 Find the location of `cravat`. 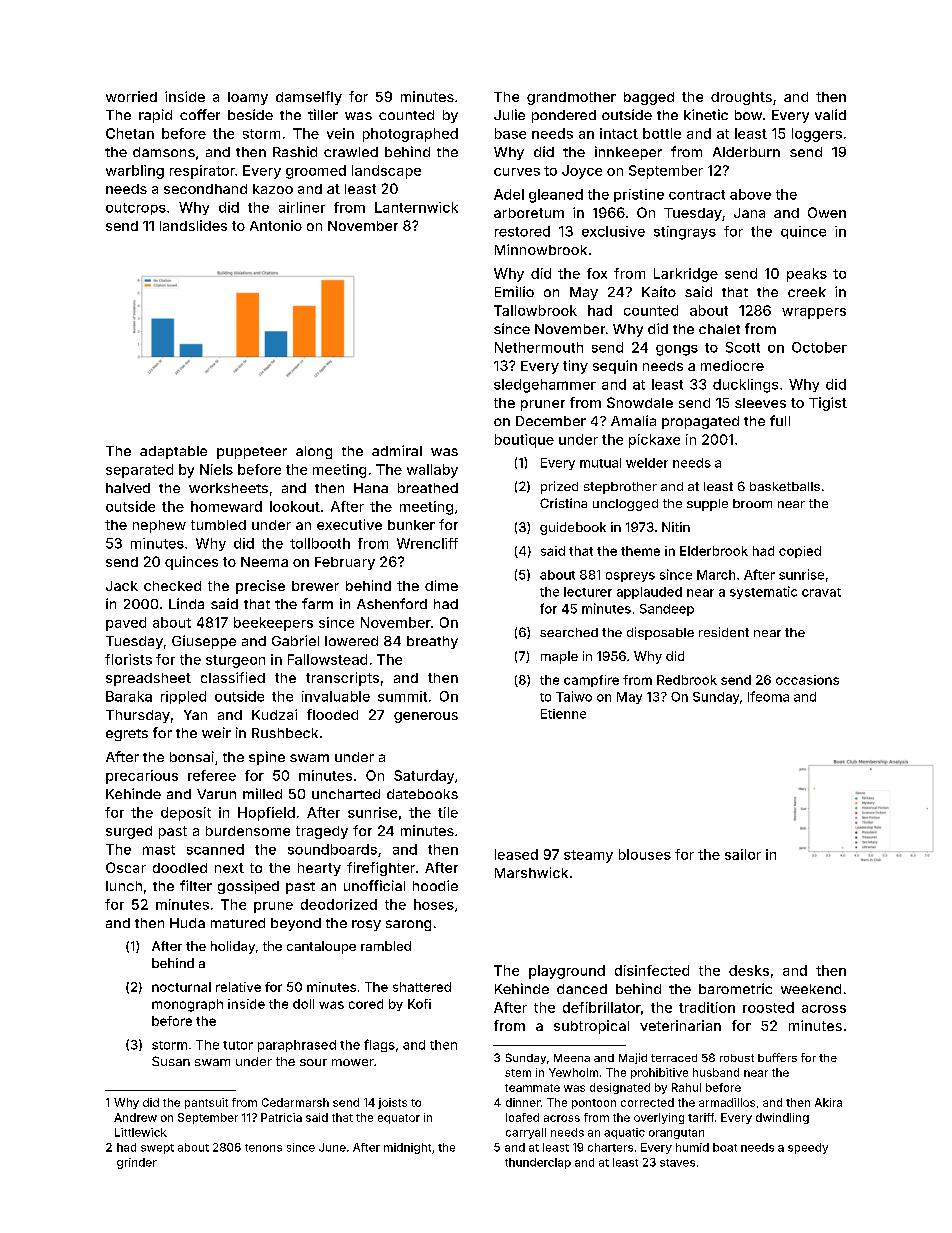

cravat is located at coordinates (821, 592).
